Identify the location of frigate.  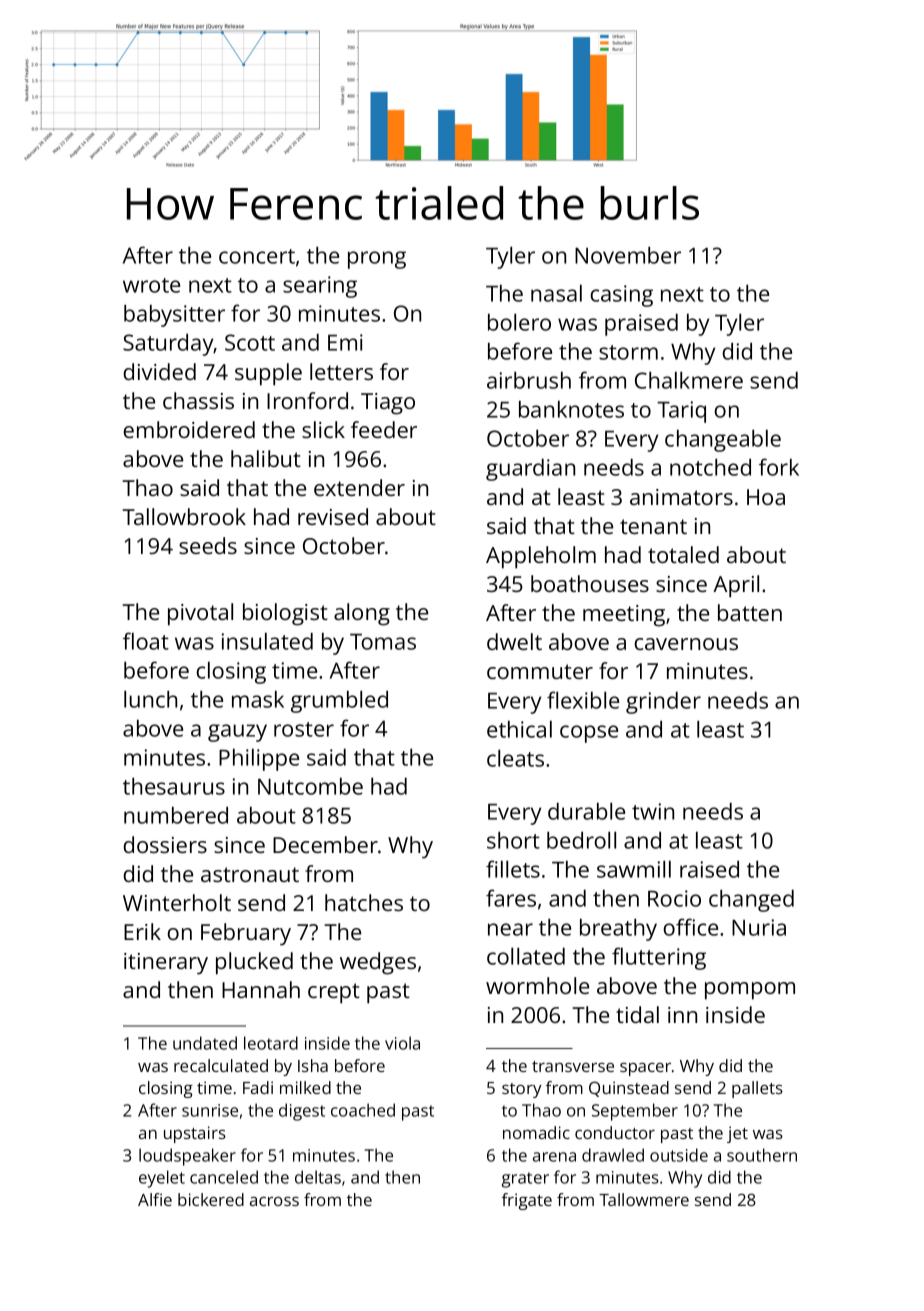
(527, 1201).
